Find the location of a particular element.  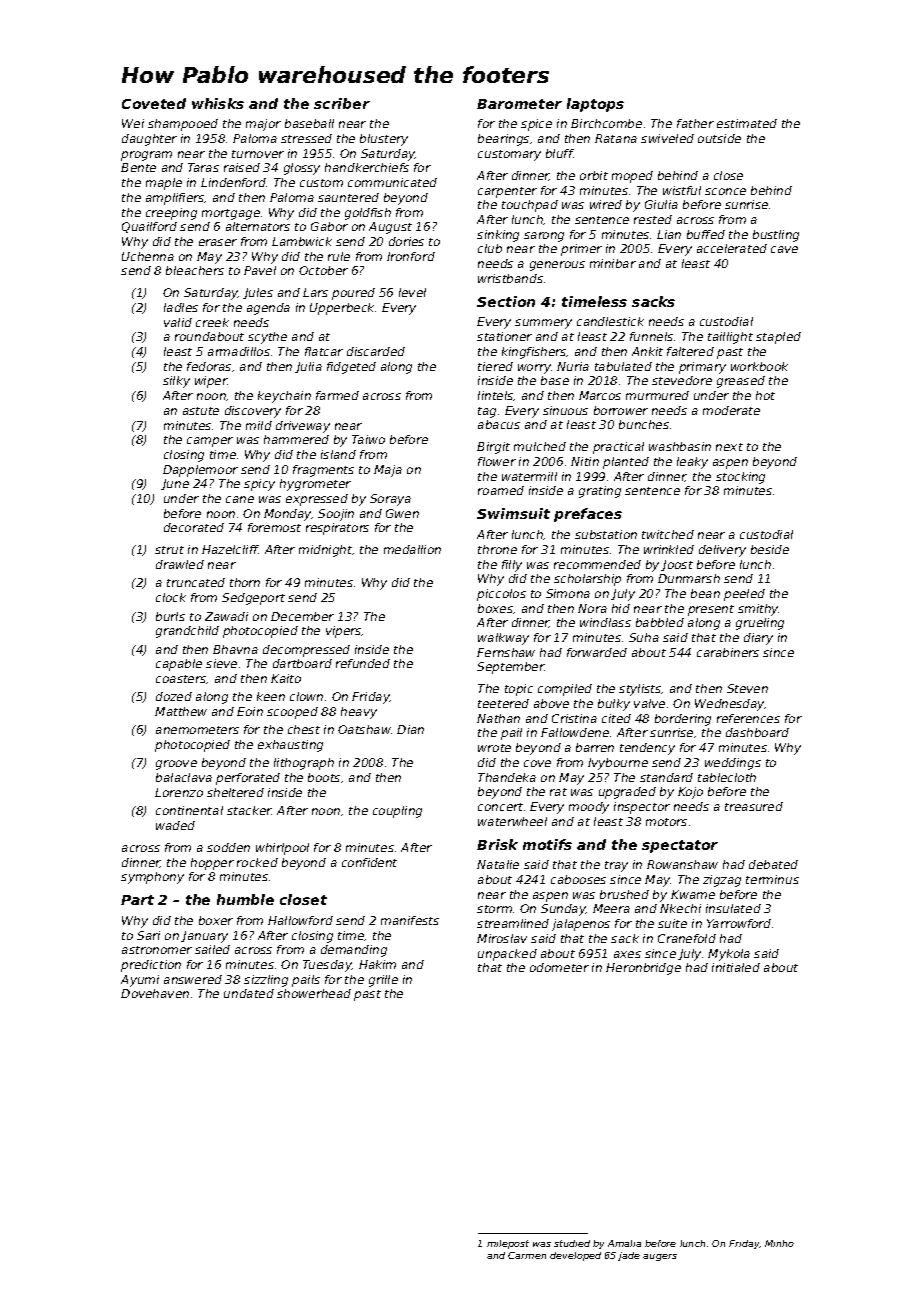

treasured is located at coordinates (754, 806).
